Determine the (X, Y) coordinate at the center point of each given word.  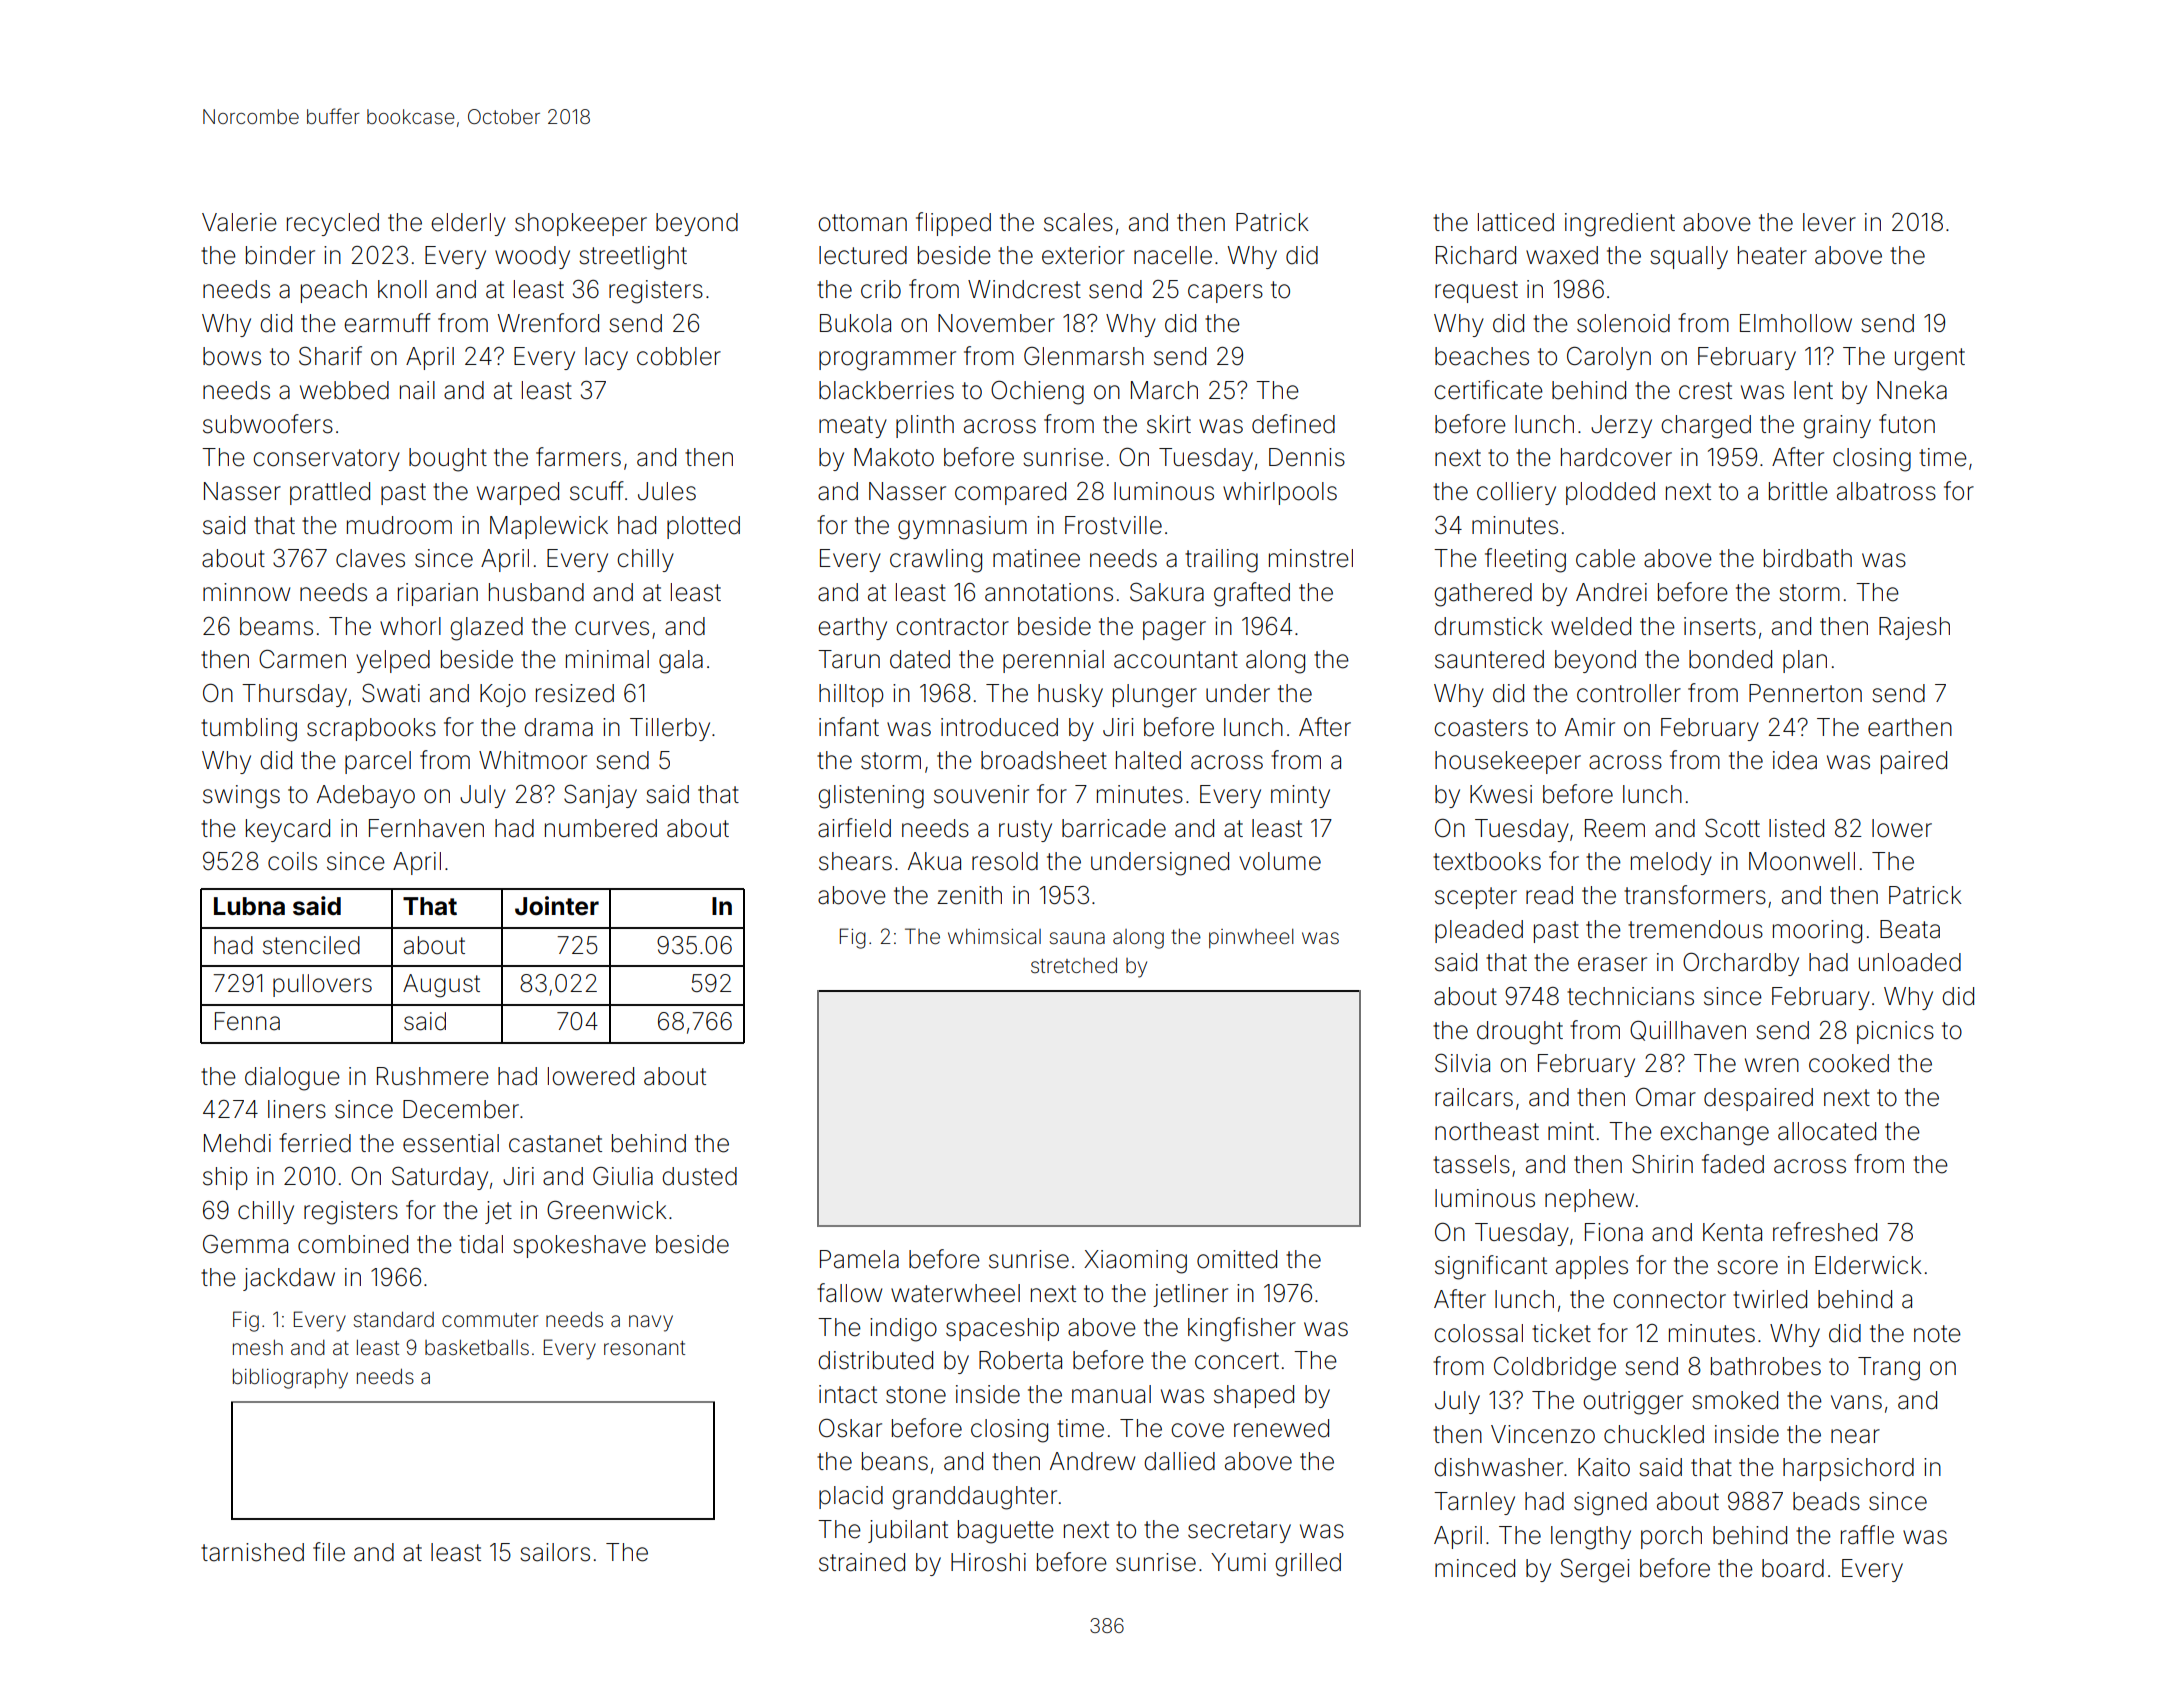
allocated (1827, 1131)
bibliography (290, 1379)
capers (1225, 293)
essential (451, 1143)
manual (1111, 1394)
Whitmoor (533, 760)
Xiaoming (1135, 1262)
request (1476, 292)
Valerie (239, 222)
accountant (1176, 660)
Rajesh (1914, 628)
